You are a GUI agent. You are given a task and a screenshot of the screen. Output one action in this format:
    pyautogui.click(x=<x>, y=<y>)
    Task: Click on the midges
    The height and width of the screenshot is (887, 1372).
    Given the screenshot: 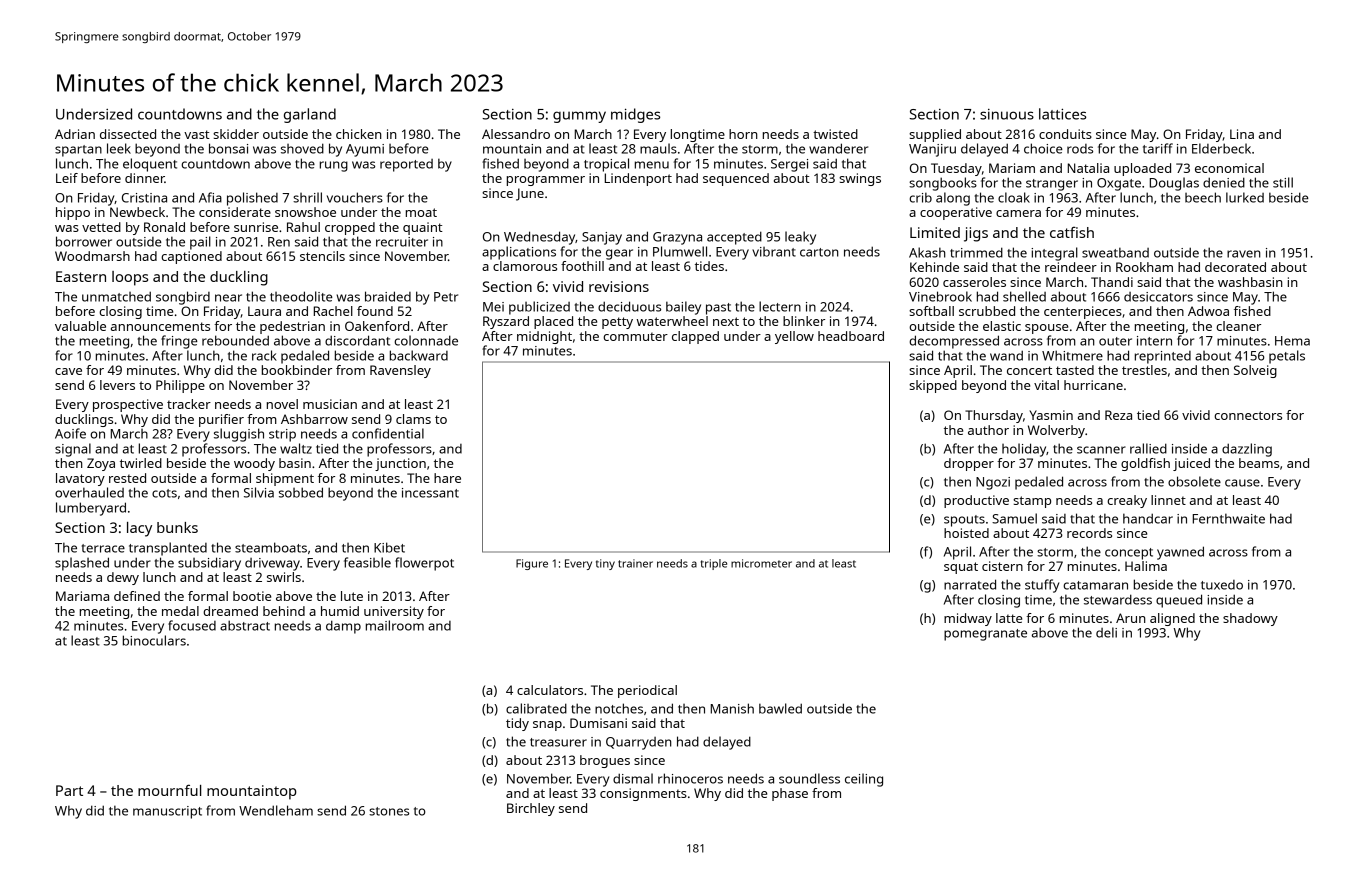 What is the action you would take?
    pyautogui.click(x=635, y=115)
